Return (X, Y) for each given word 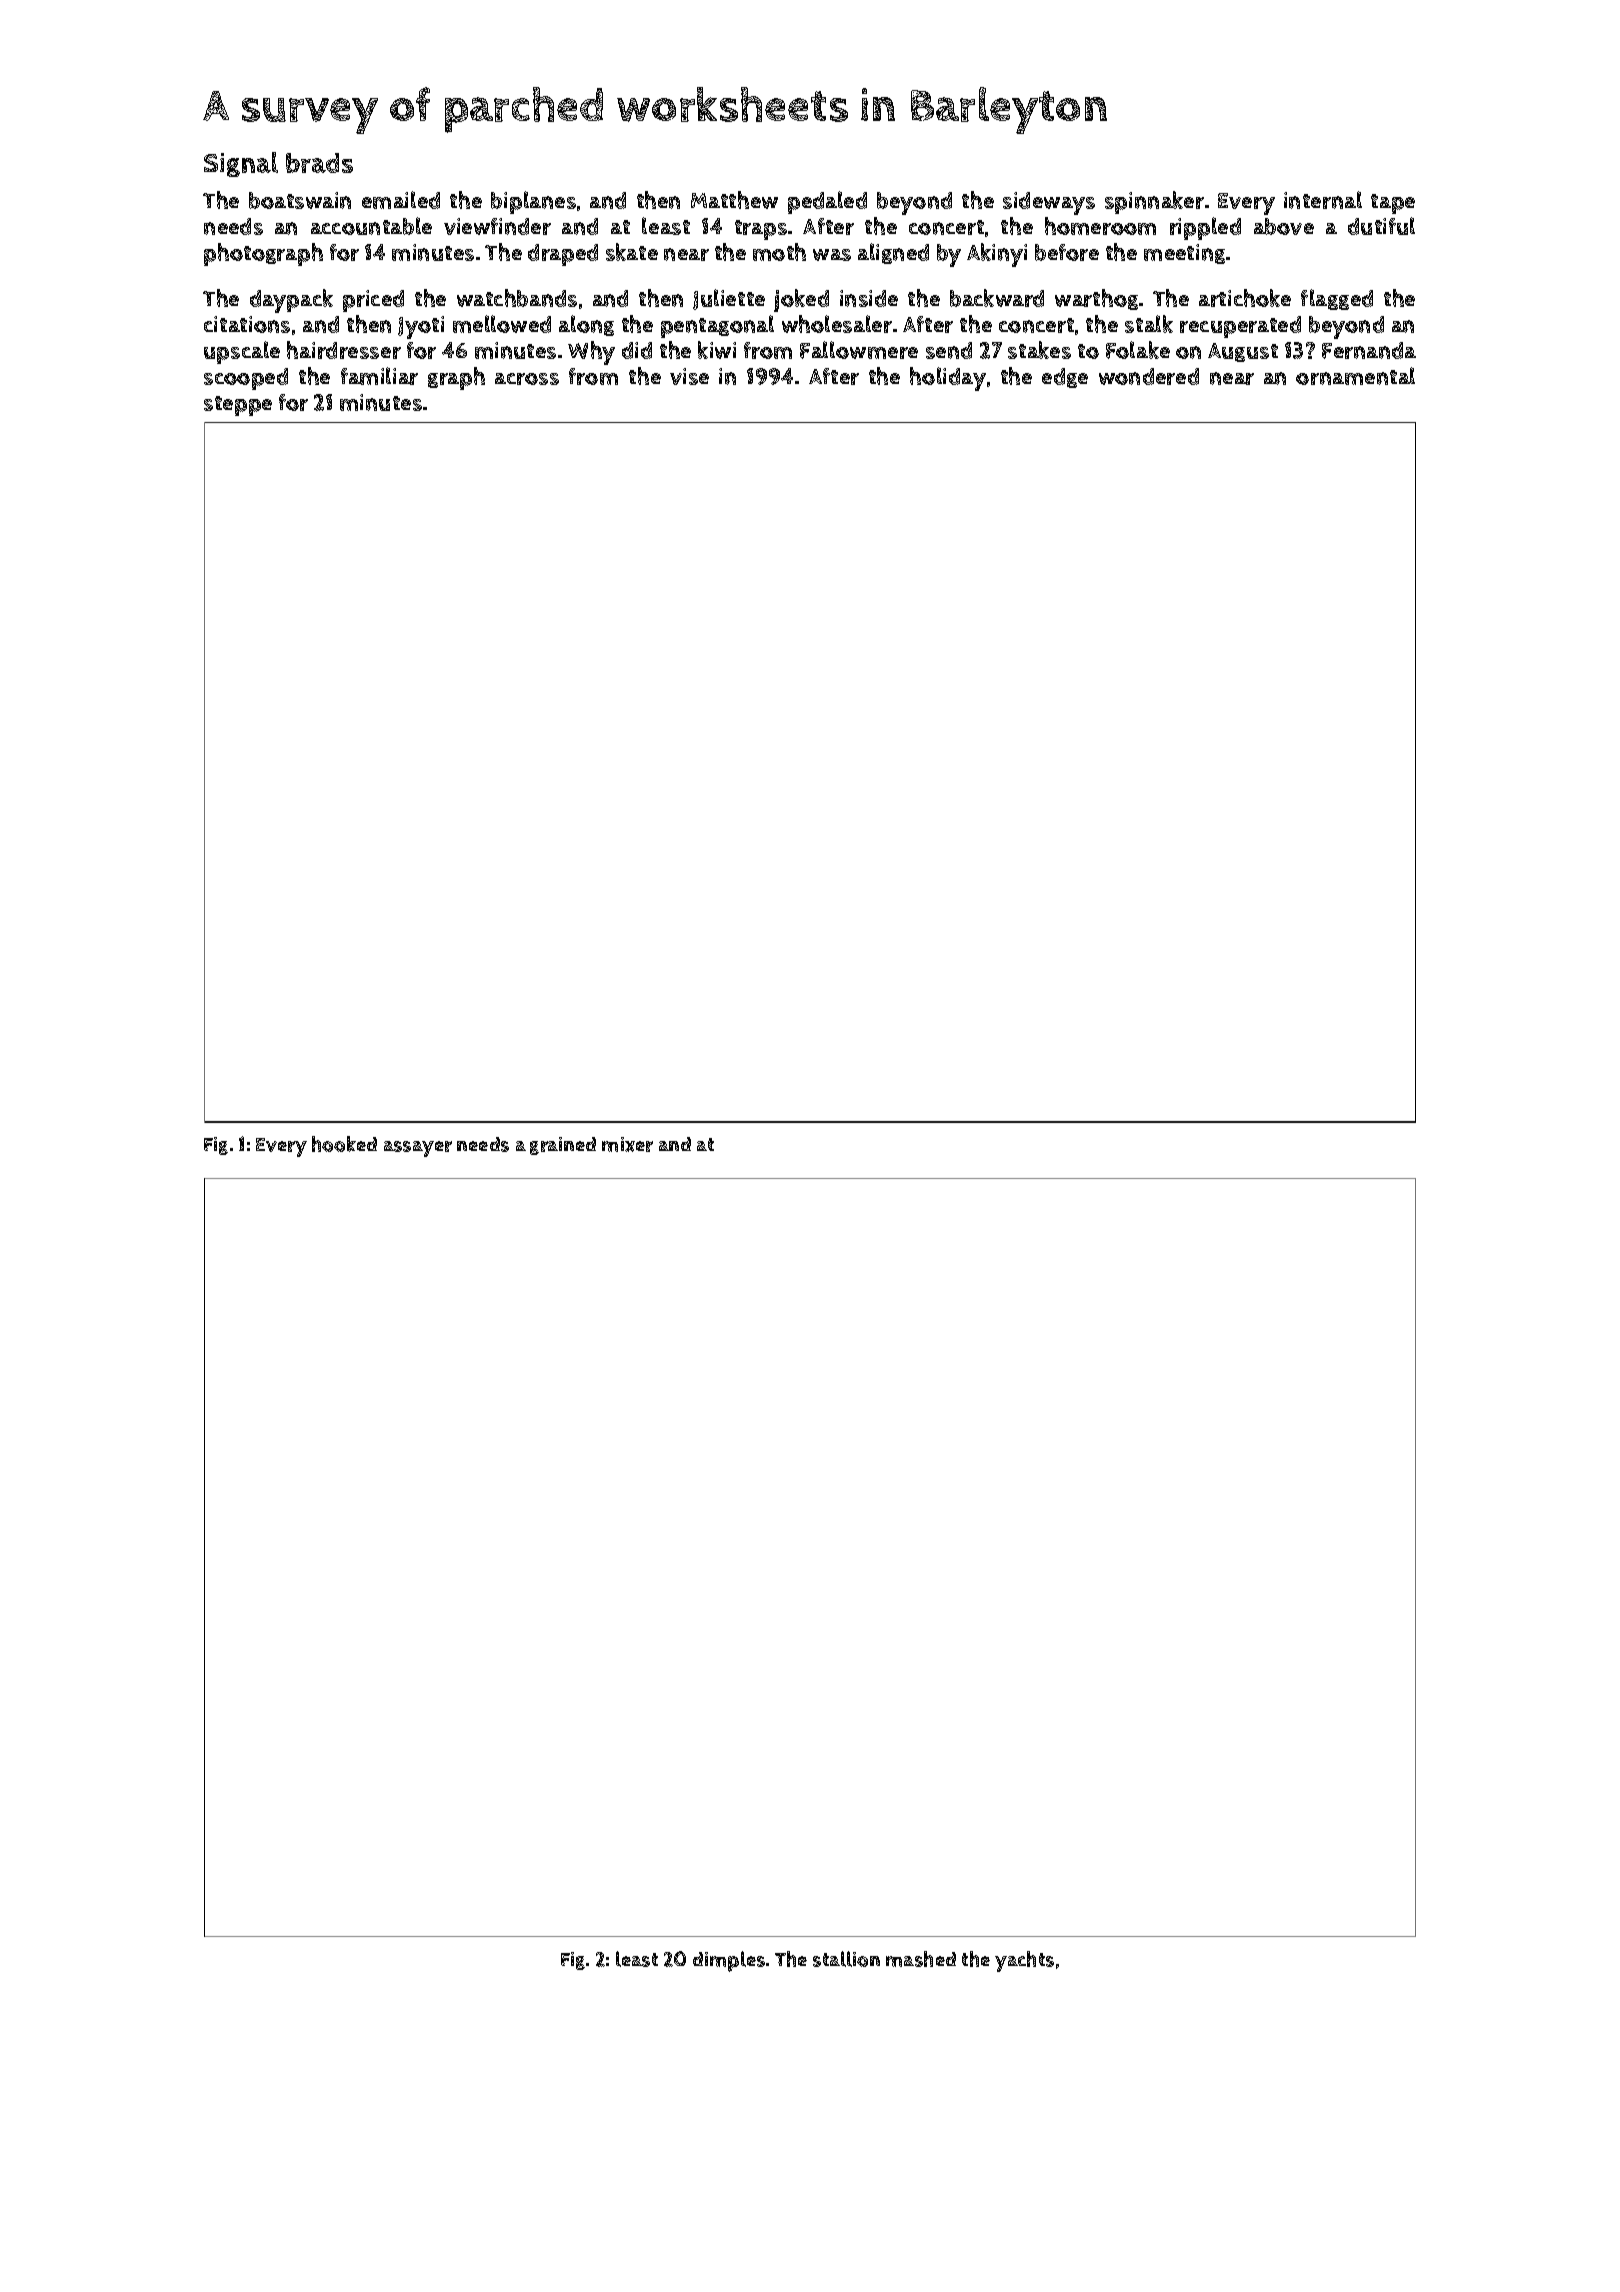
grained (563, 1146)
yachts (1024, 1961)
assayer (418, 1149)
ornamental (1355, 376)
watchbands (517, 298)
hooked (344, 1144)
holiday (948, 379)
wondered (1149, 376)
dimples (729, 1961)
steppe (238, 406)
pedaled (827, 202)
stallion (846, 1959)
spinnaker (1154, 202)
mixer (627, 1144)
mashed (921, 1959)
